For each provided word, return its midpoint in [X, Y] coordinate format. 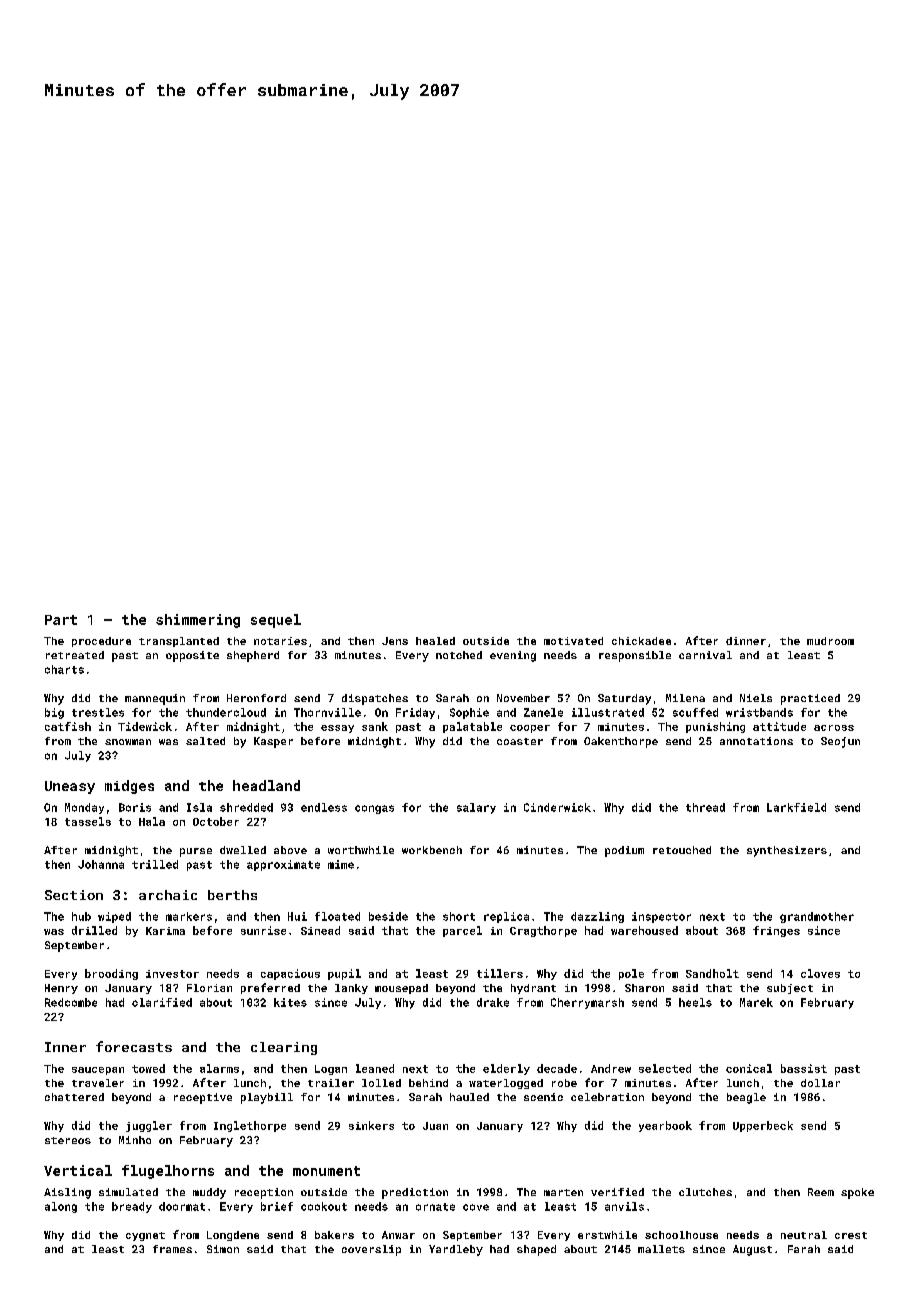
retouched [682, 850]
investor [172, 974]
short [459, 916]
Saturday [624, 699]
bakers [334, 1235]
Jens [395, 641]
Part [61, 620]
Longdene [233, 1236]
